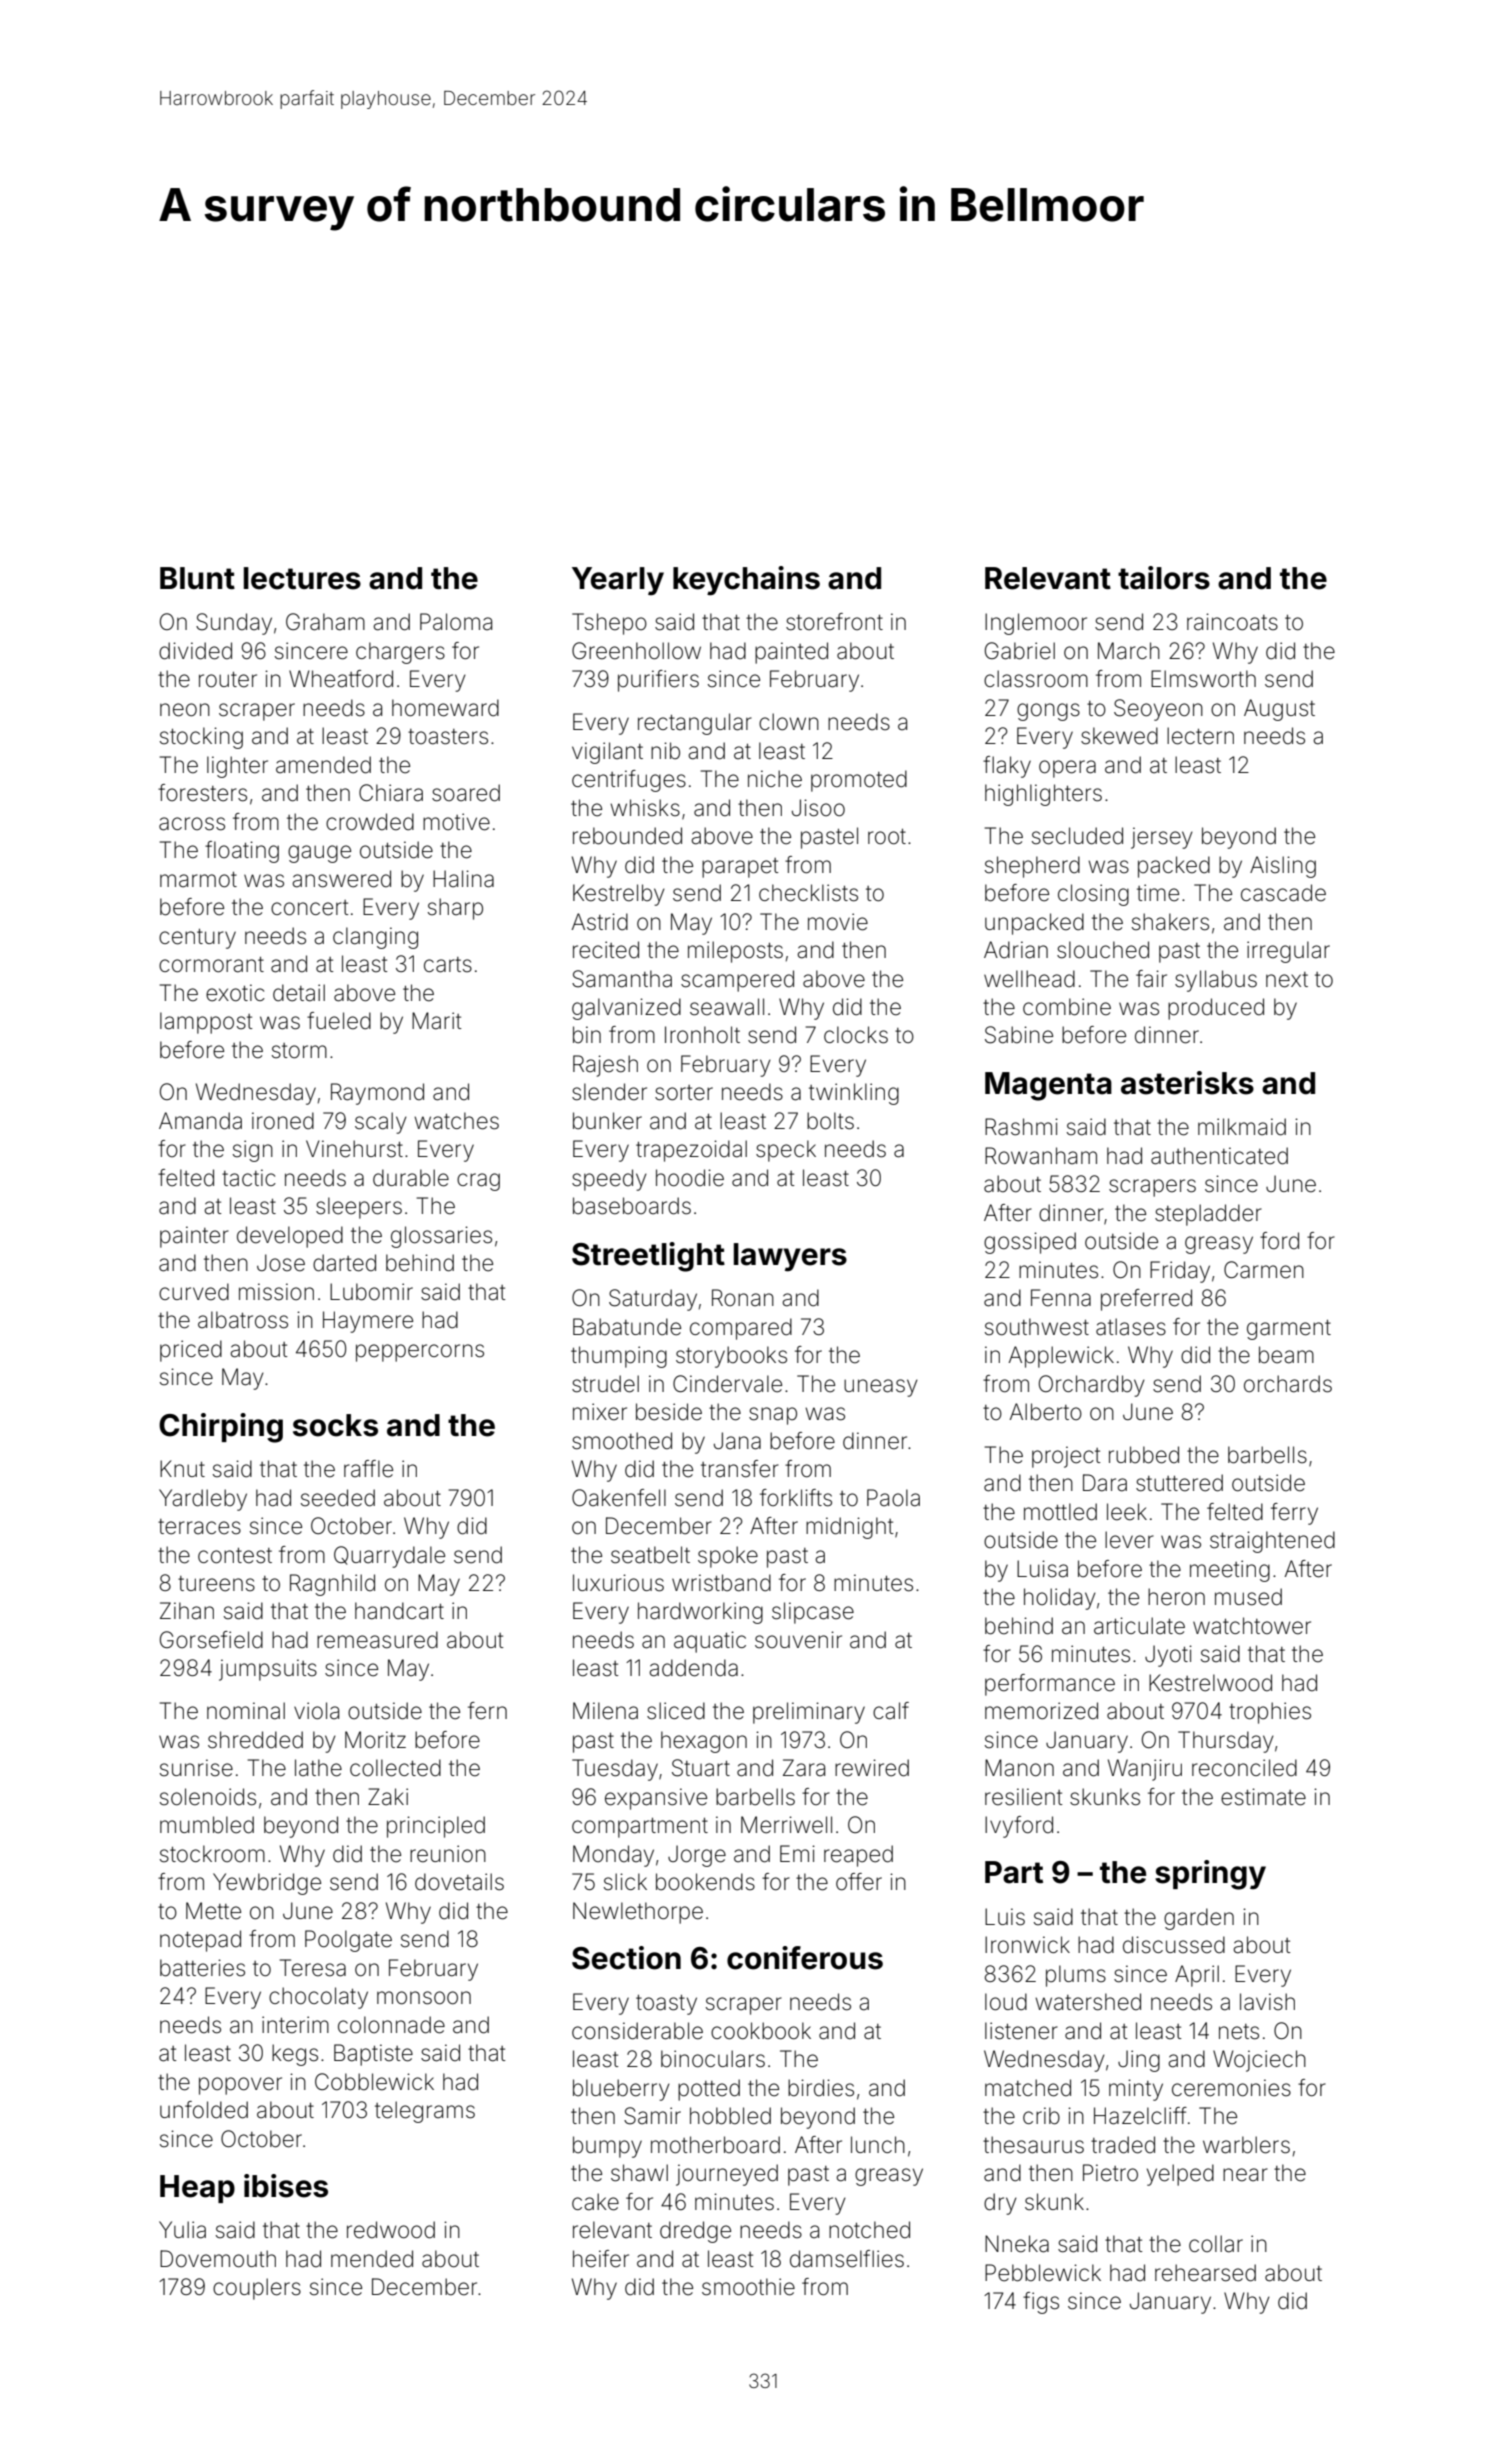  I want to click on tailors, so click(1164, 578).
